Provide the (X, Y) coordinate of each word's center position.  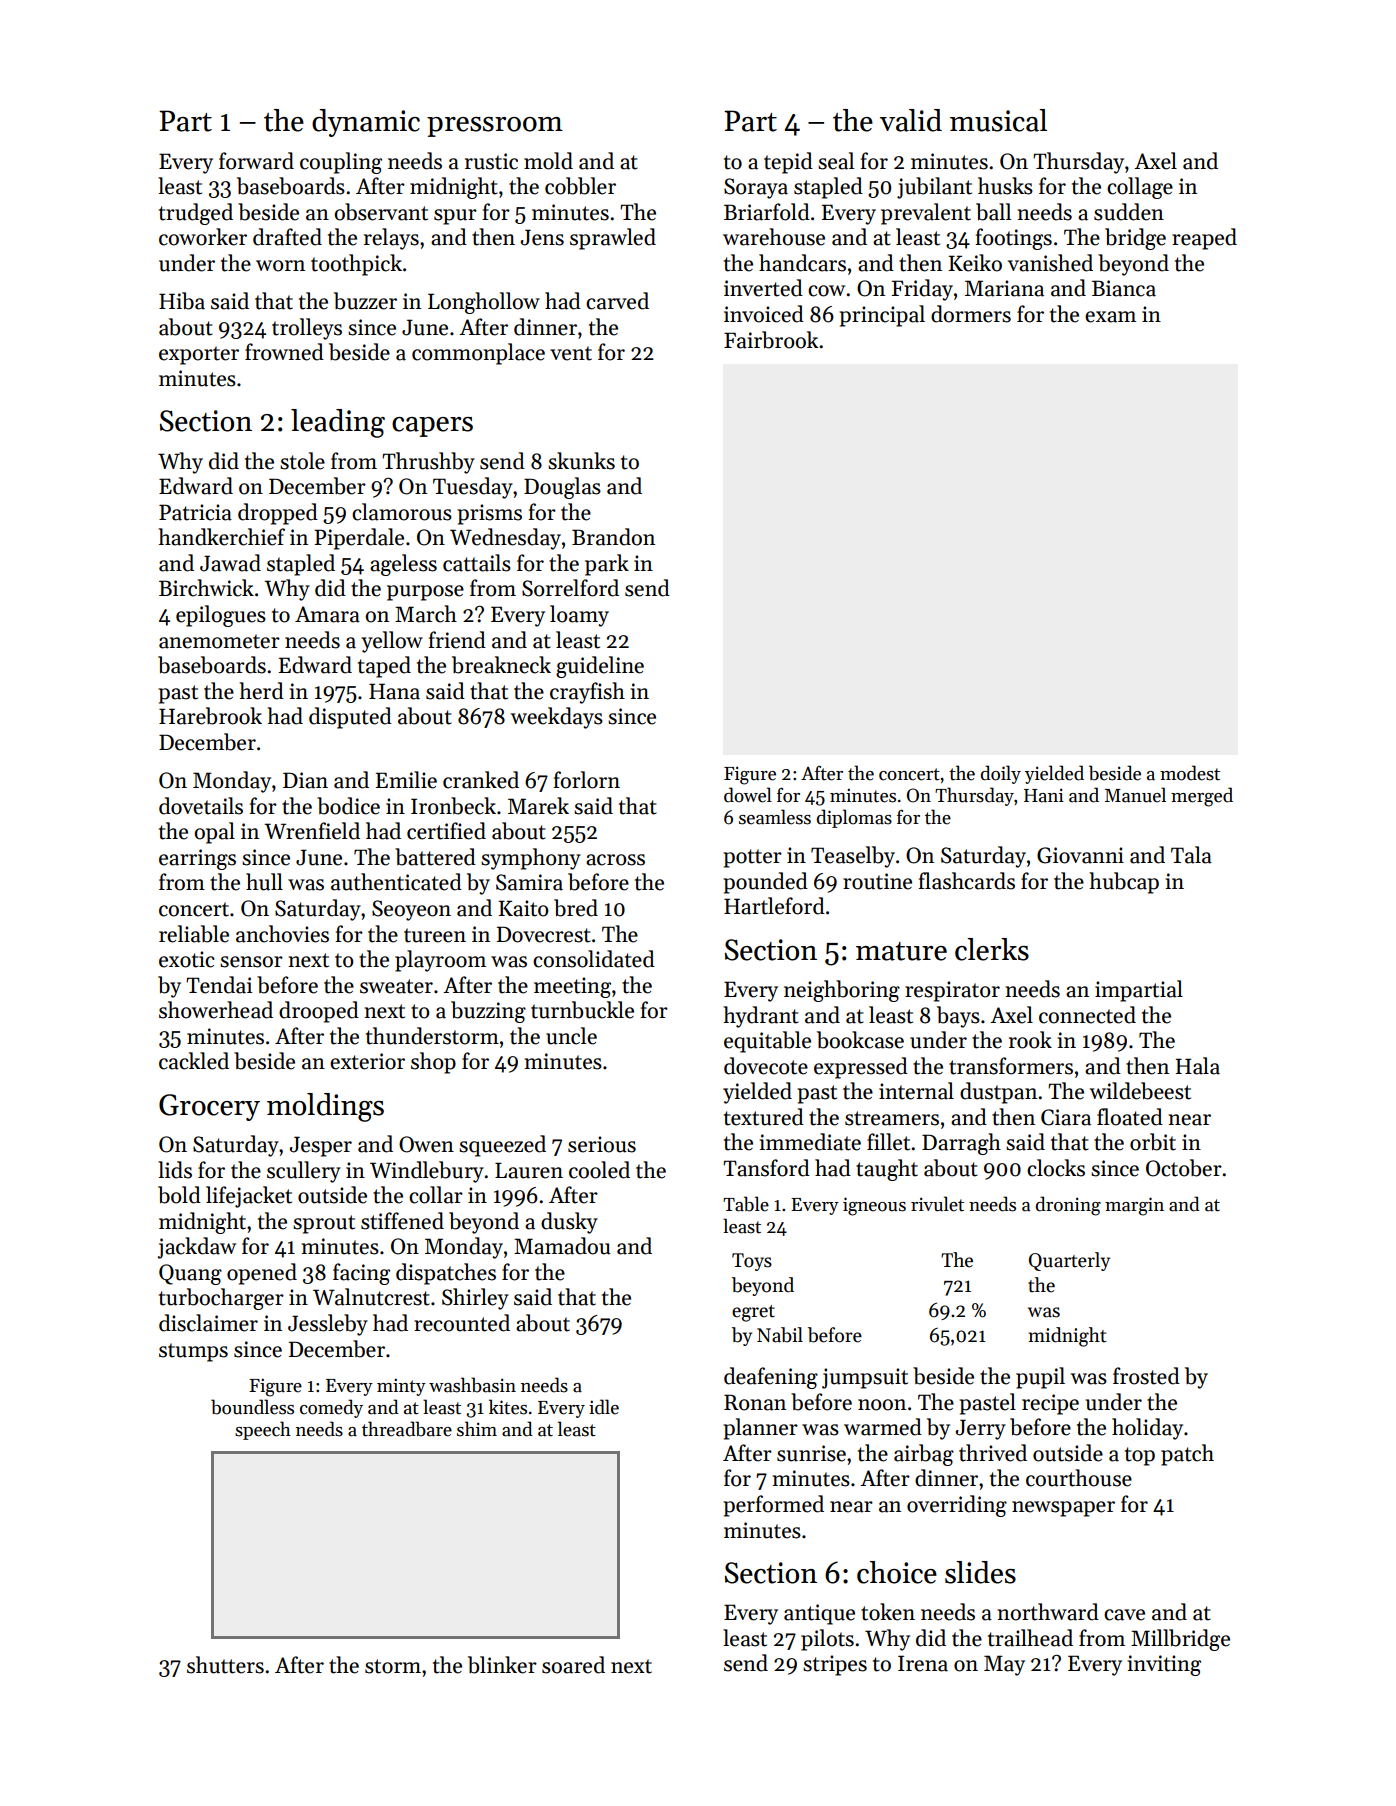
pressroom (495, 127)
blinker (502, 1665)
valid (911, 120)
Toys (752, 1262)
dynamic (366, 123)
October (1184, 1168)
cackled (194, 1061)
